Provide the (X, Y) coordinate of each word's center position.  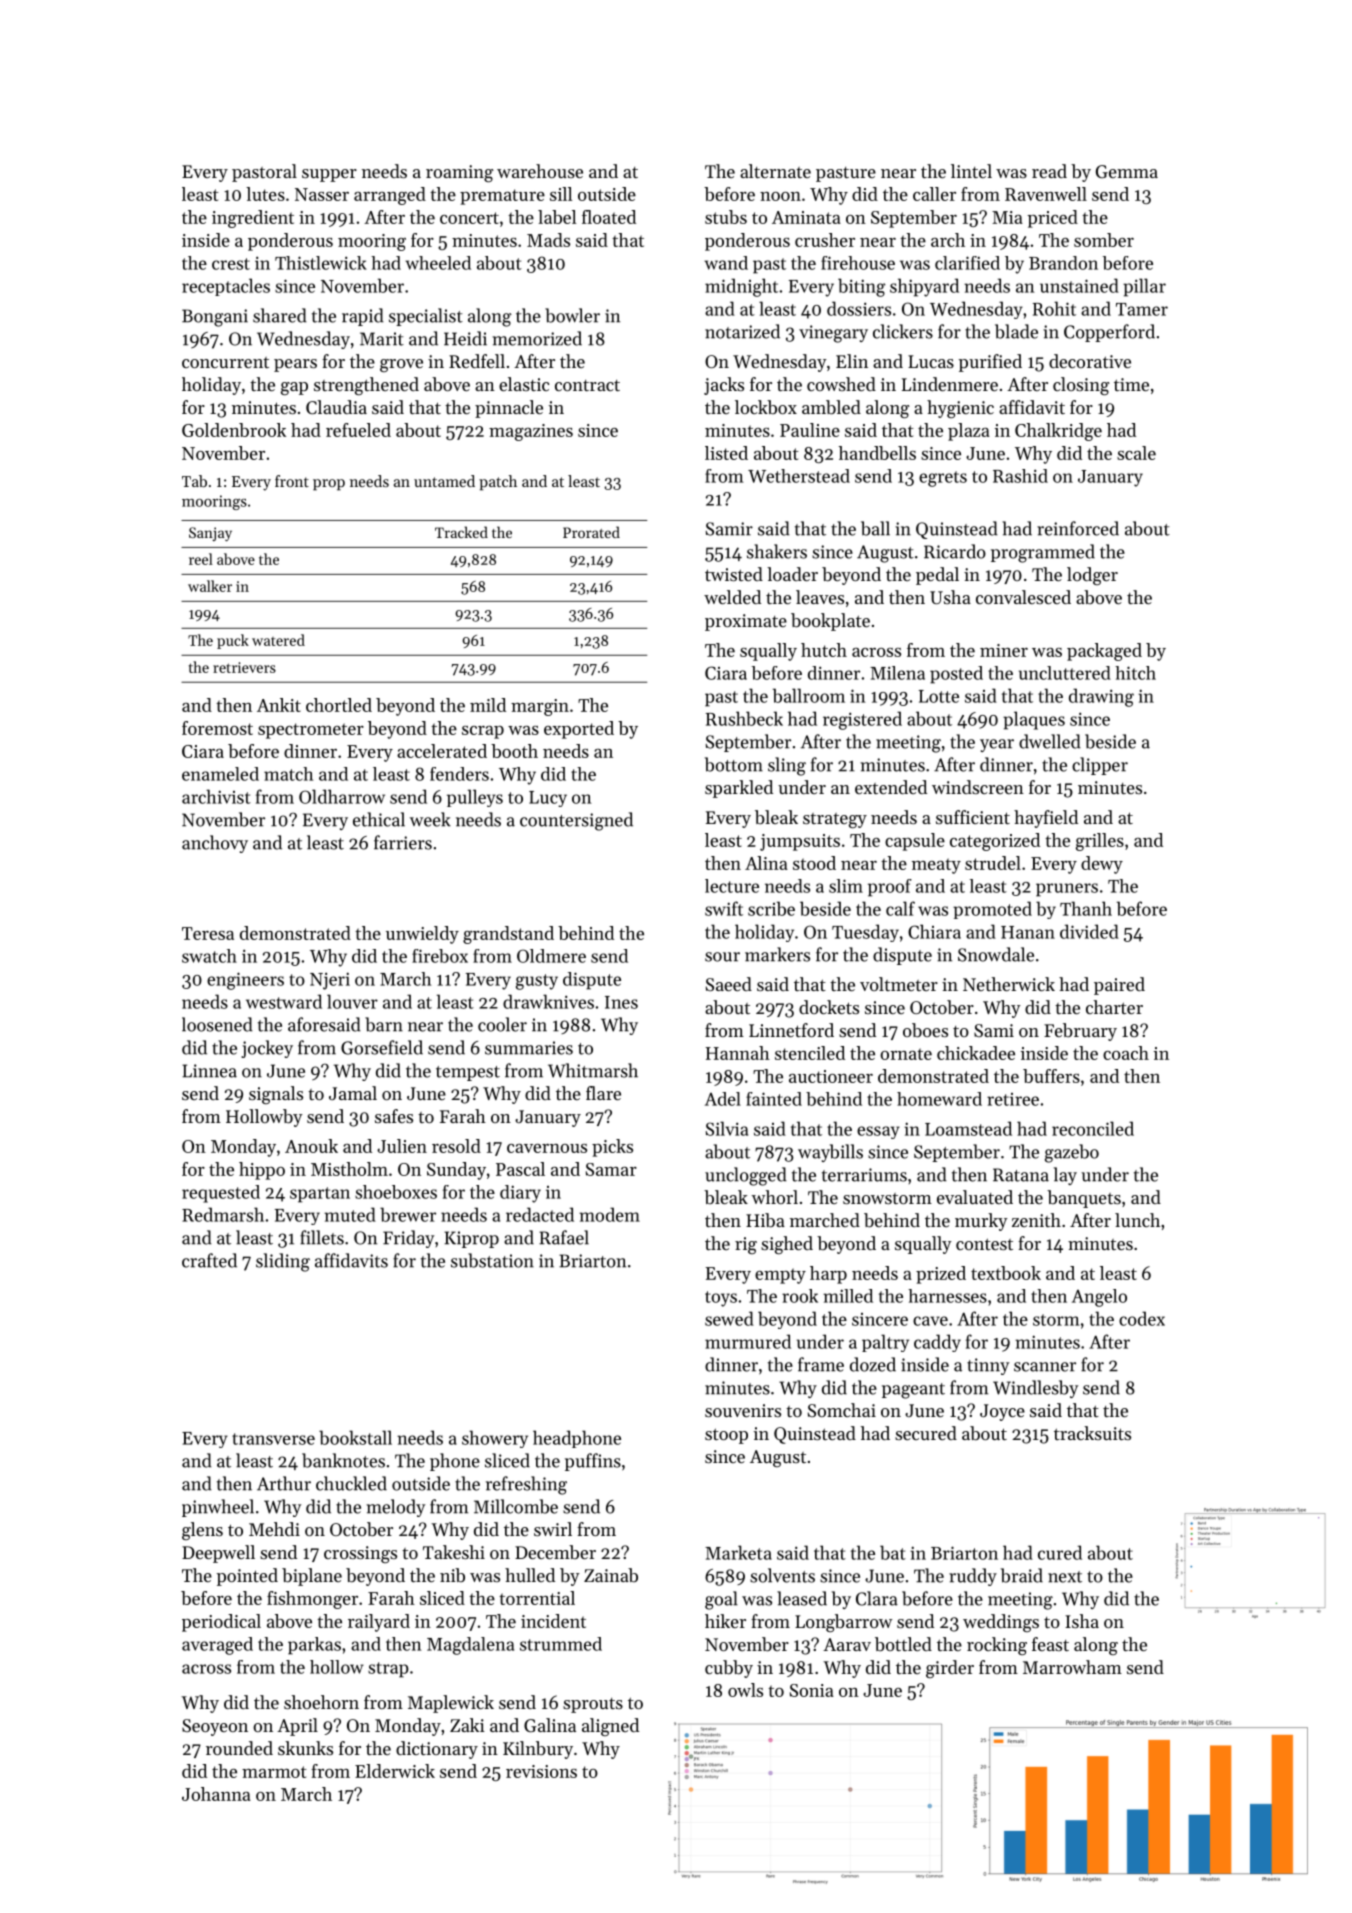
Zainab (611, 1575)
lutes (265, 194)
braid (1022, 1575)
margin (540, 707)
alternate (775, 171)
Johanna (216, 1794)
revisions (541, 1771)
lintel (971, 171)
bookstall (355, 1437)
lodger (1092, 576)
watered (278, 640)
